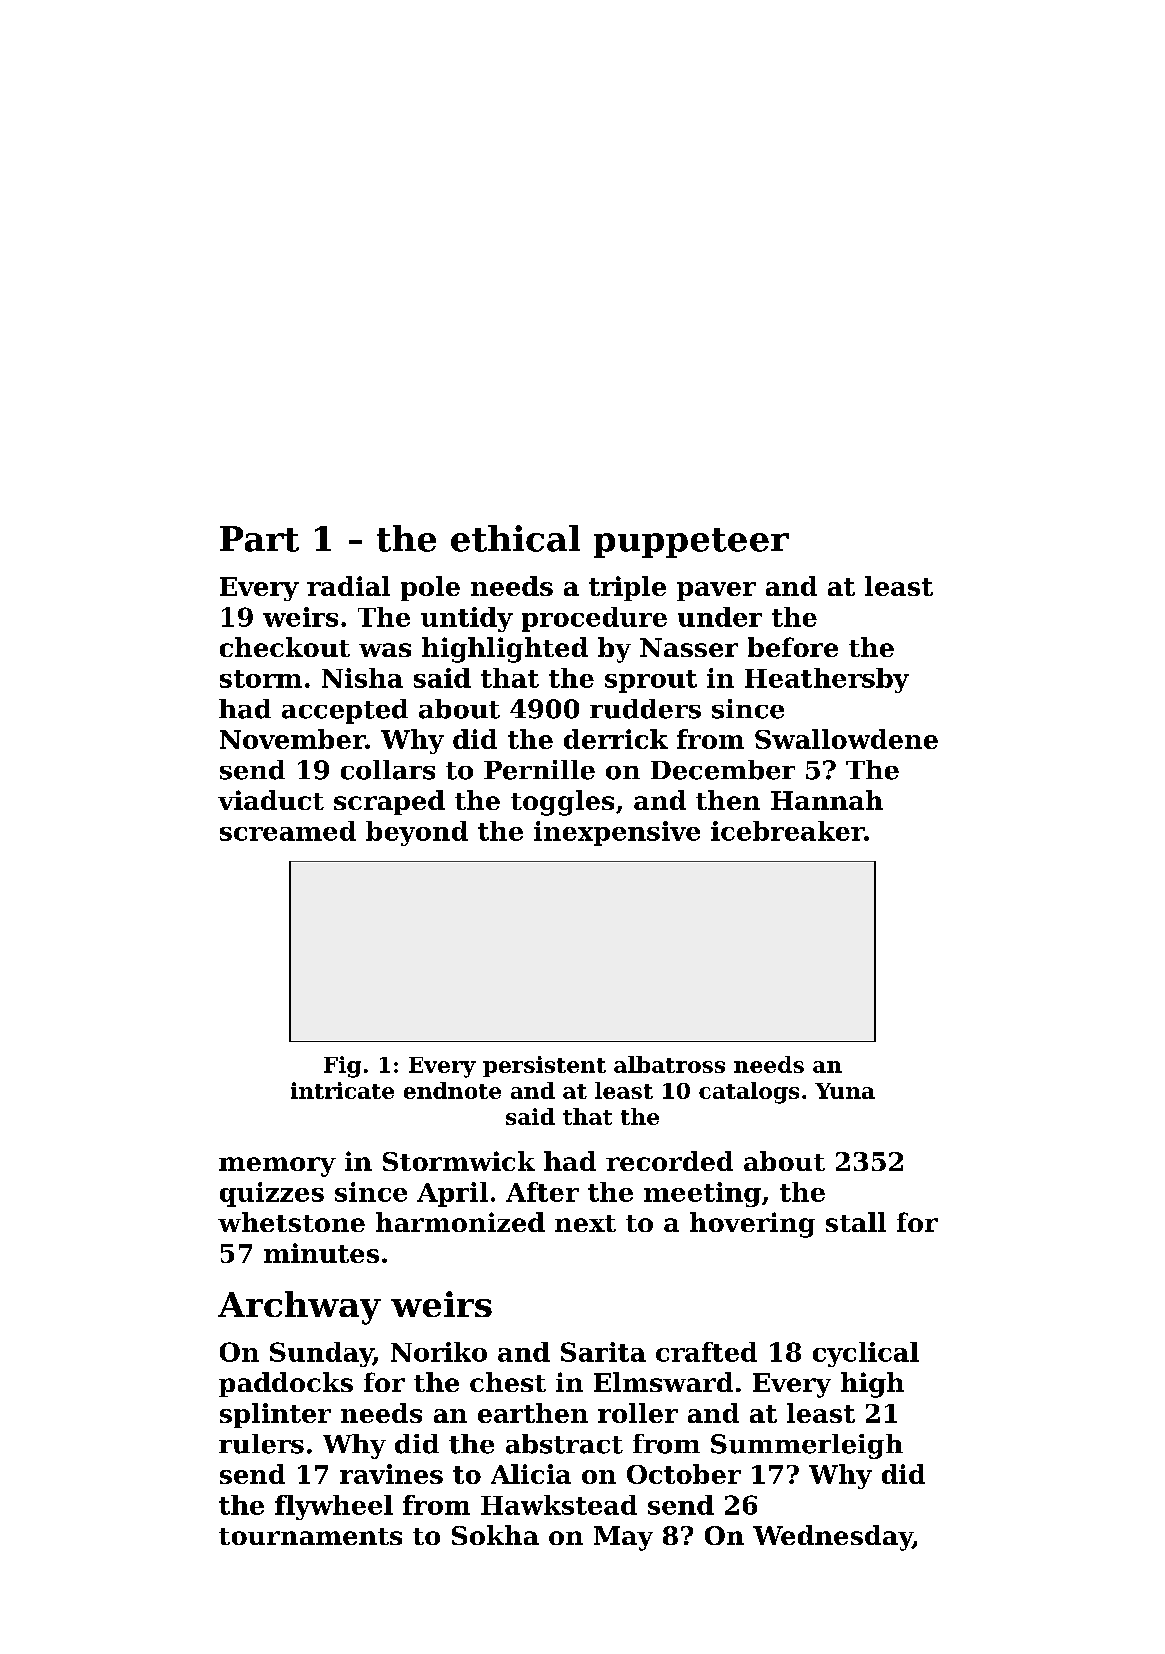 Image resolution: width=1165 pixels, height=1654 pixels. I want to click on Sokha, so click(495, 1535).
